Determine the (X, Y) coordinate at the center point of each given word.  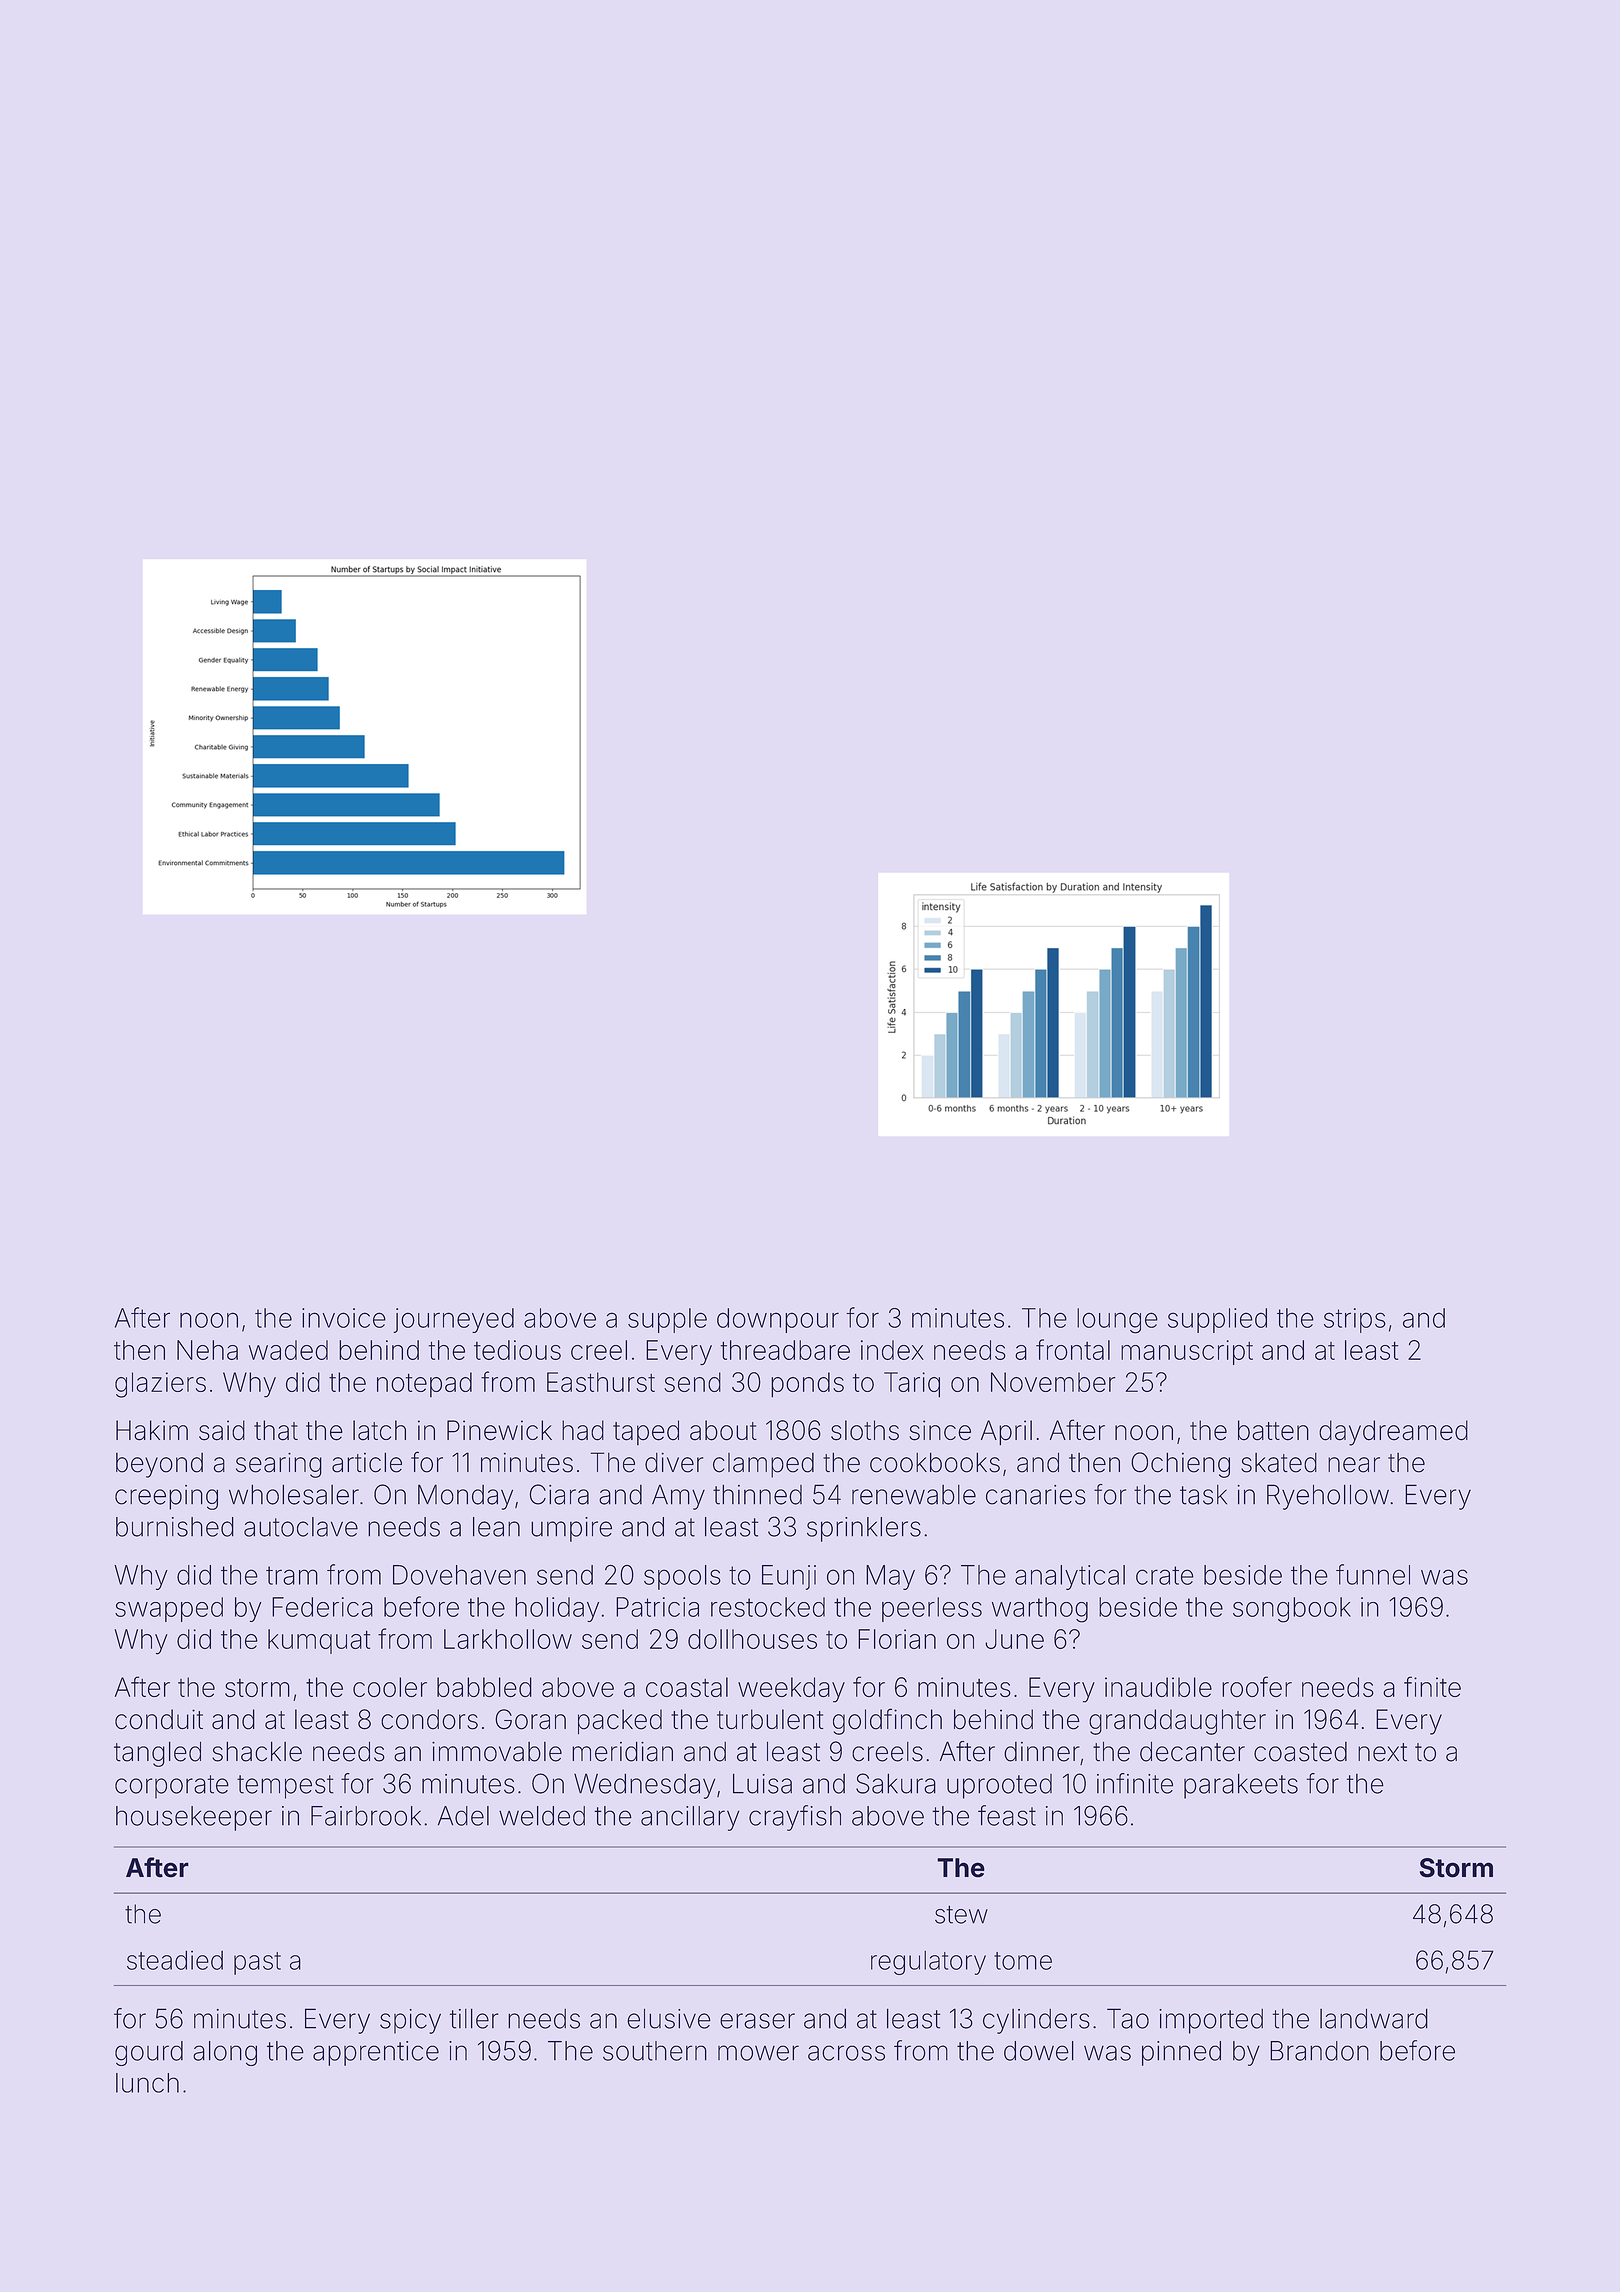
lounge (1117, 1321)
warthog (1040, 1610)
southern (655, 2051)
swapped (169, 1609)
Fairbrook (366, 1816)
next (1382, 1752)
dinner (1042, 1752)
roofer (1257, 1686)
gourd (149, 2053)
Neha (207, 1350)
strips (1355, 1320)
